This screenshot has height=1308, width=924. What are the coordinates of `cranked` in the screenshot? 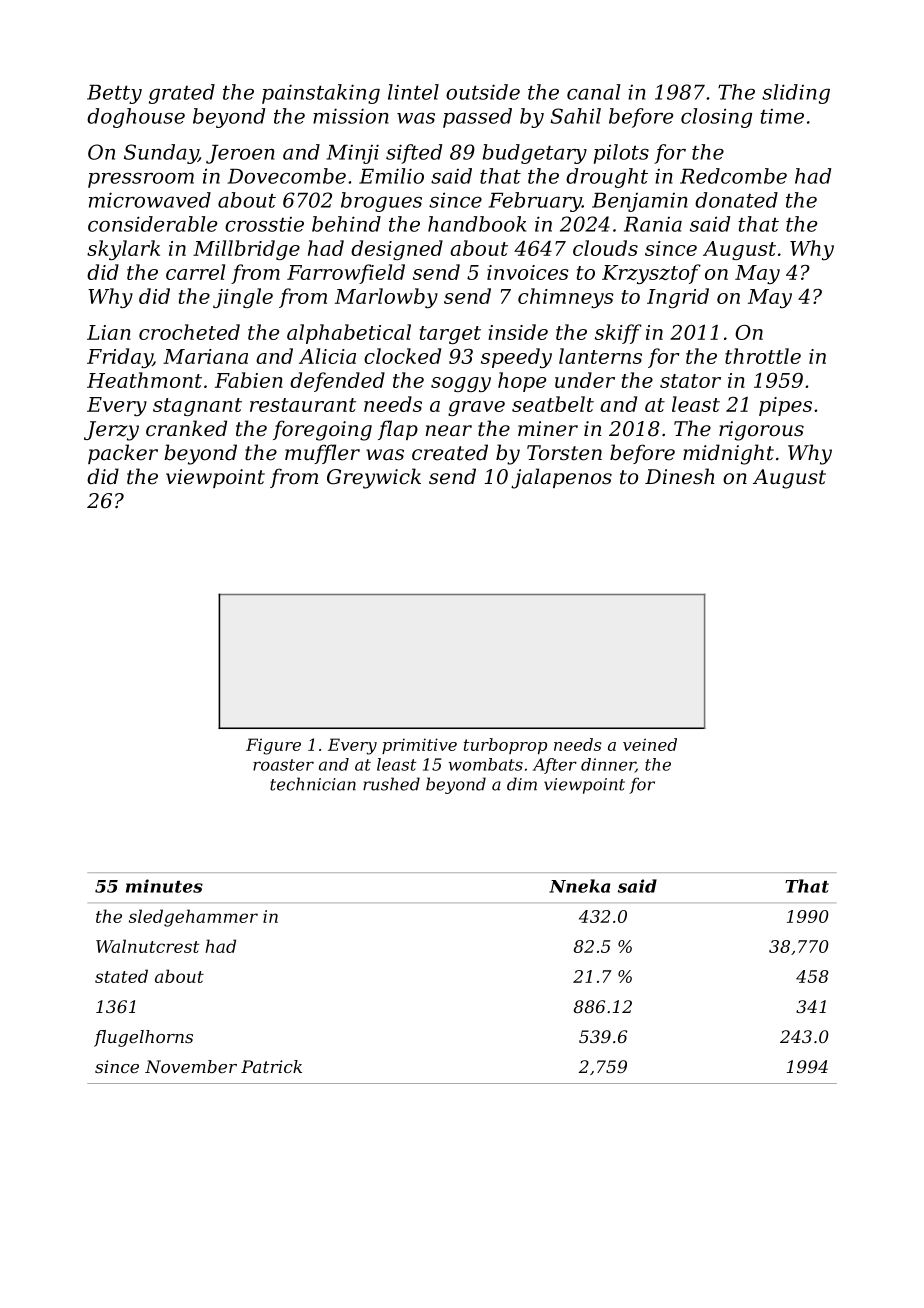 It's located at (186, 428).
